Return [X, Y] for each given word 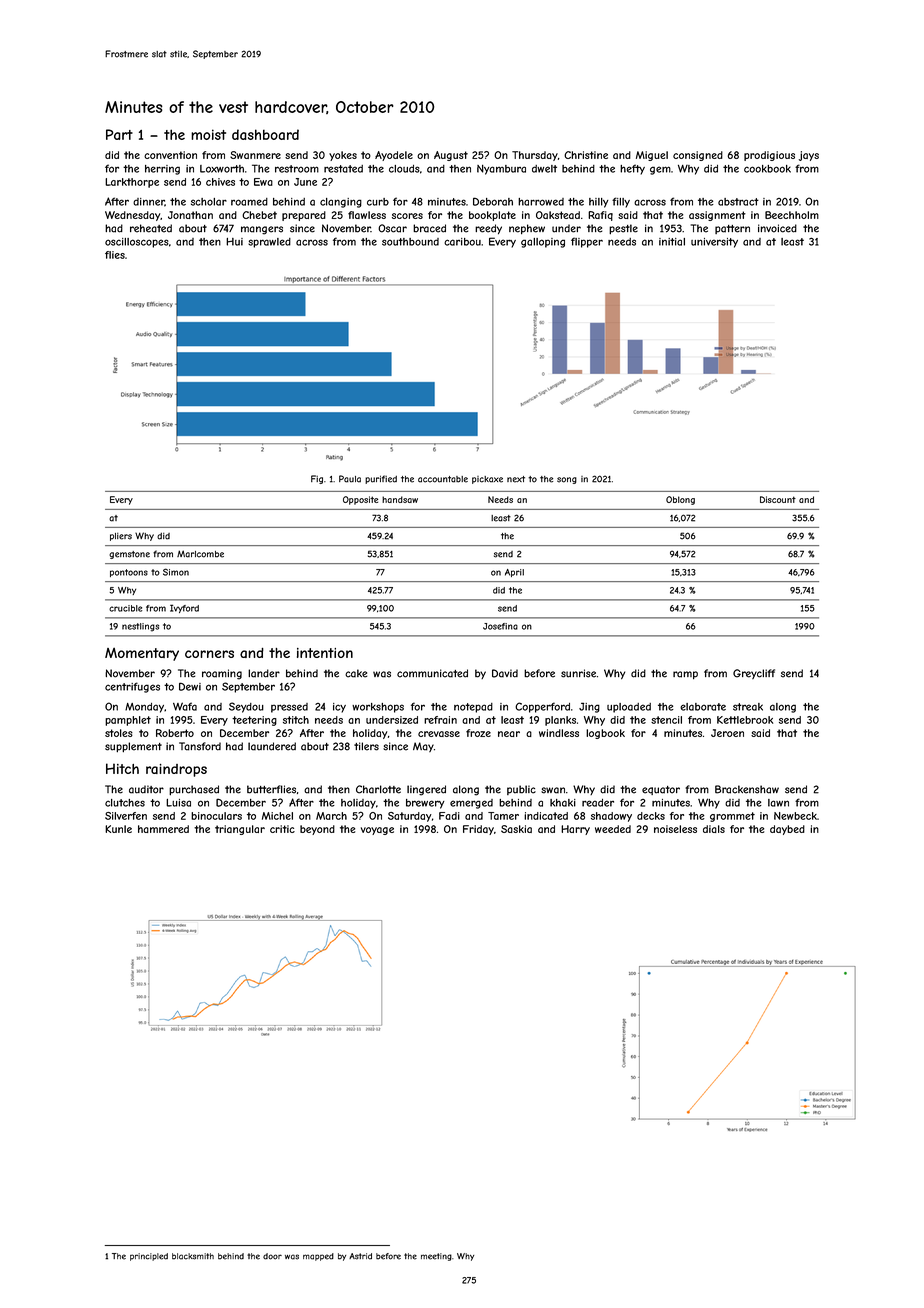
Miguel [652, 156]
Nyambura [501, 169]
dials [714, 829]
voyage [377, 831]
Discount [778, 499]
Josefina [500, 626]
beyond [317, 830]
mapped [318, 1257]
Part [119, 134]
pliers [121, 537]
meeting [436, 1257]
